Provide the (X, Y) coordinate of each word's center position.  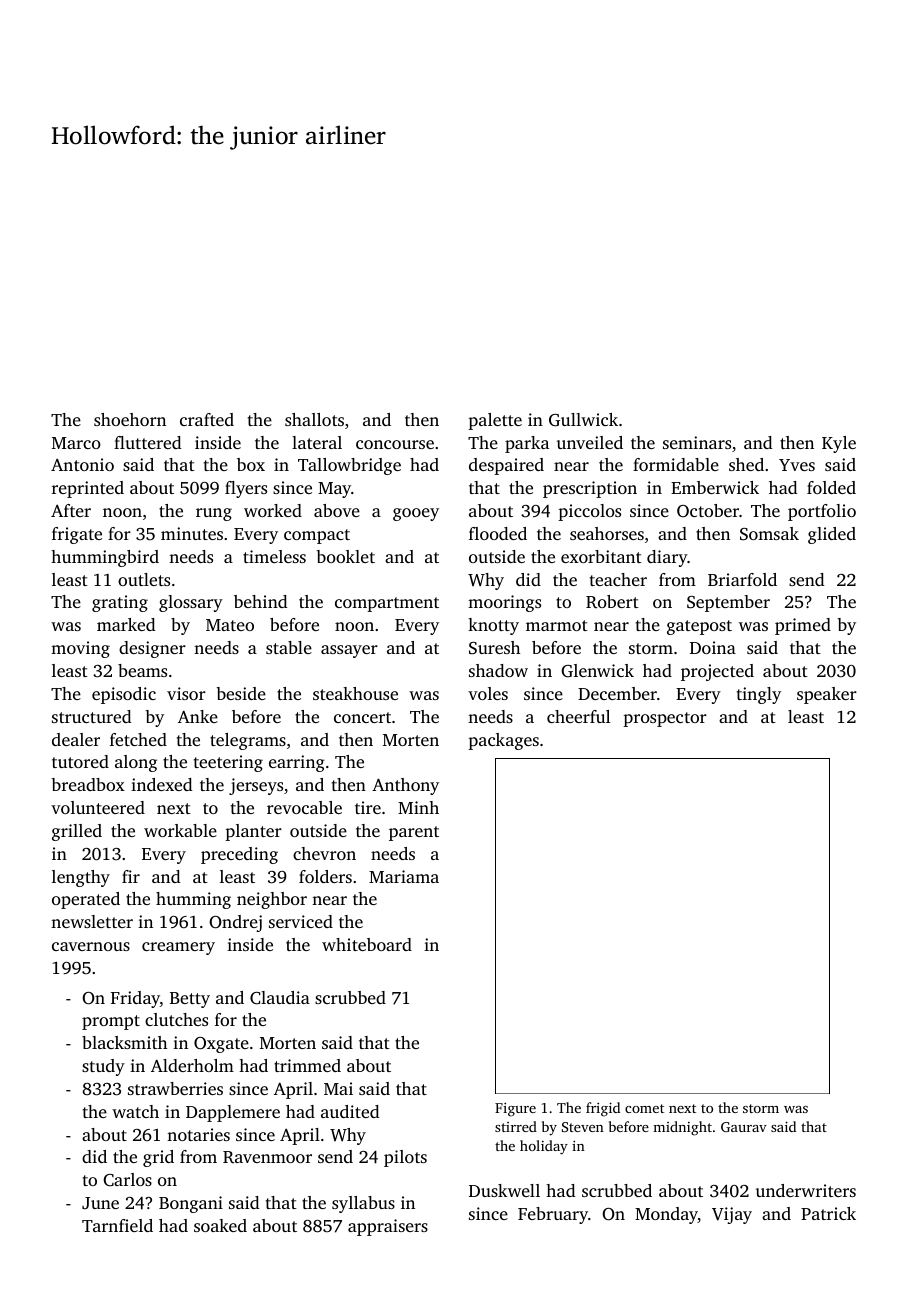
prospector (665, 719)
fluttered (147, 442)
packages (503, 741)
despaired (506, 466)
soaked (220, 1225)
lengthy (81, 878)
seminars (697, 442)
